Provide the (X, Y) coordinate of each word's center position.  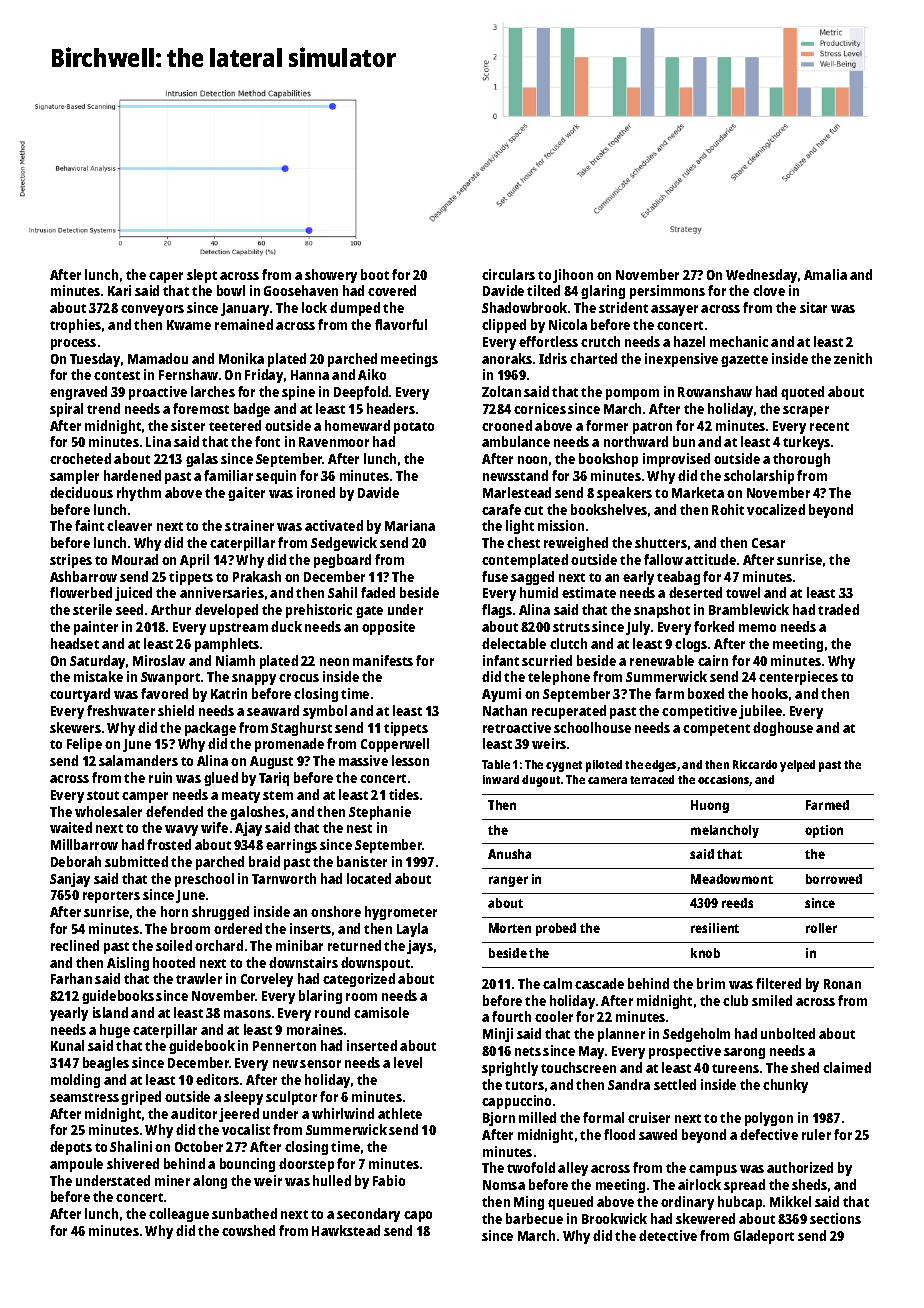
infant (501, 660)
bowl (231, 290)
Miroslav (159, 660)
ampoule (76, 1165)
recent (829, 426)
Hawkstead (346, 1230)
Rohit (728, 509)
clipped (504, 326)
